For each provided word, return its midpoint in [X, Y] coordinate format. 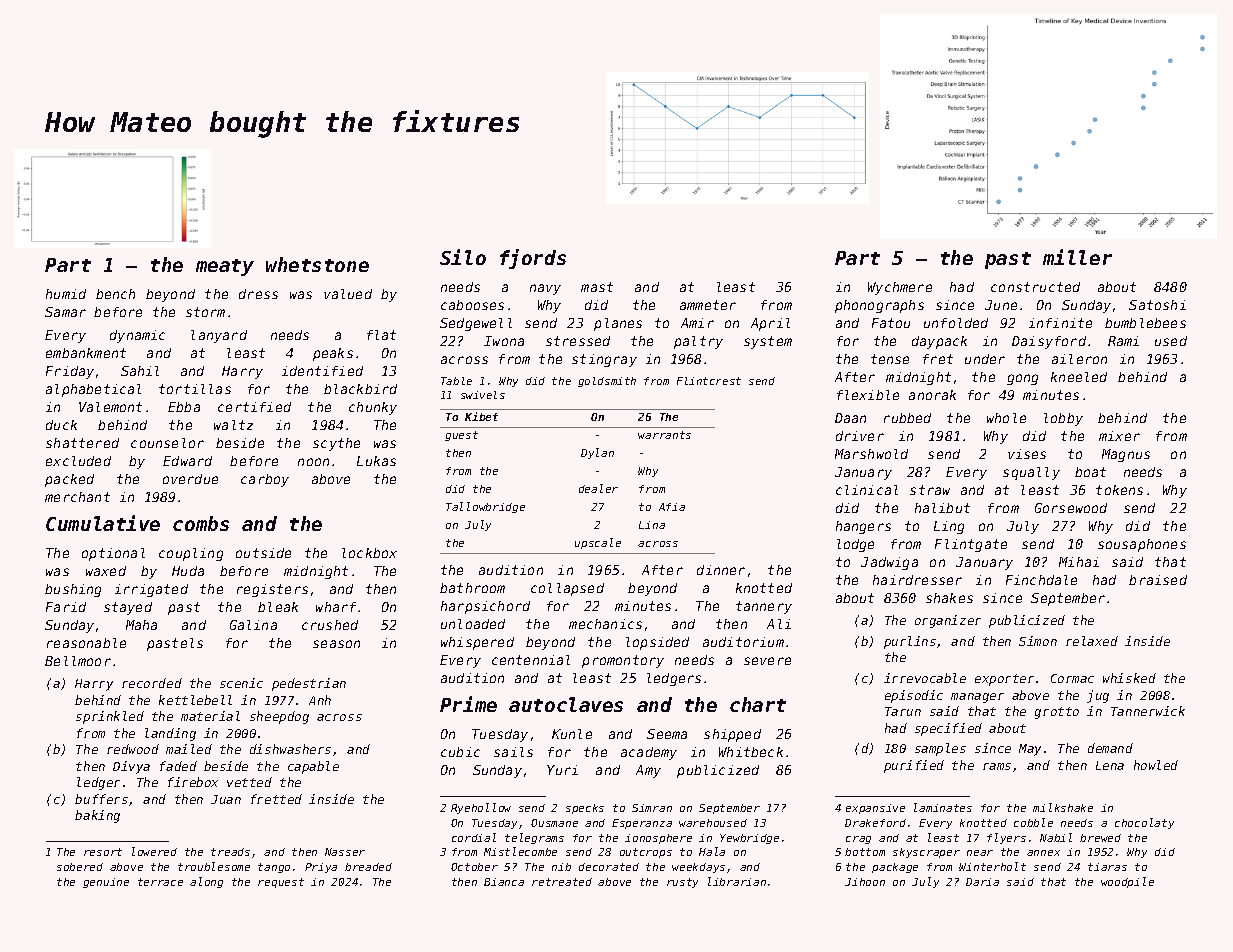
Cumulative [103, 523]
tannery [764, 607]
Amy [648, 771]
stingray [604, 360]
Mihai [1079, 562]
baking [97, 816]
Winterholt [992, 866]
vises [1027, 454]
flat [381, 335]
